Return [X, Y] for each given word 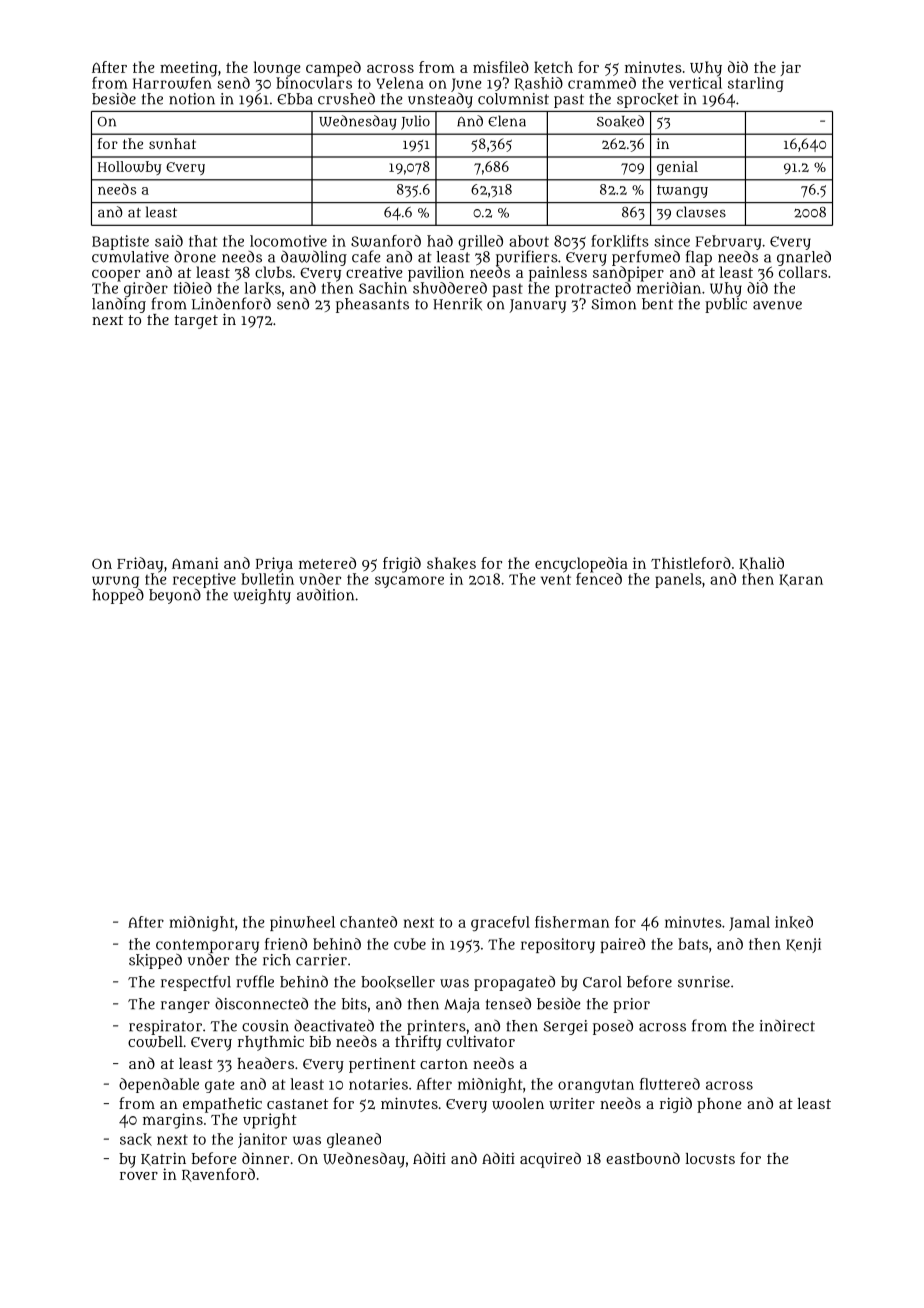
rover [139, 1176]
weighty [262, 596]
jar [791, 68]
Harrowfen [172, 83]
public [726, 305]
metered [327, 563]
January [537, 306]
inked [794, 922]
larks [263, 288]
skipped [155, 961]
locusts [710, 1158]
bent [657, 304]
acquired [550, 1160]
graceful [500, 923]
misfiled [501, 67]
